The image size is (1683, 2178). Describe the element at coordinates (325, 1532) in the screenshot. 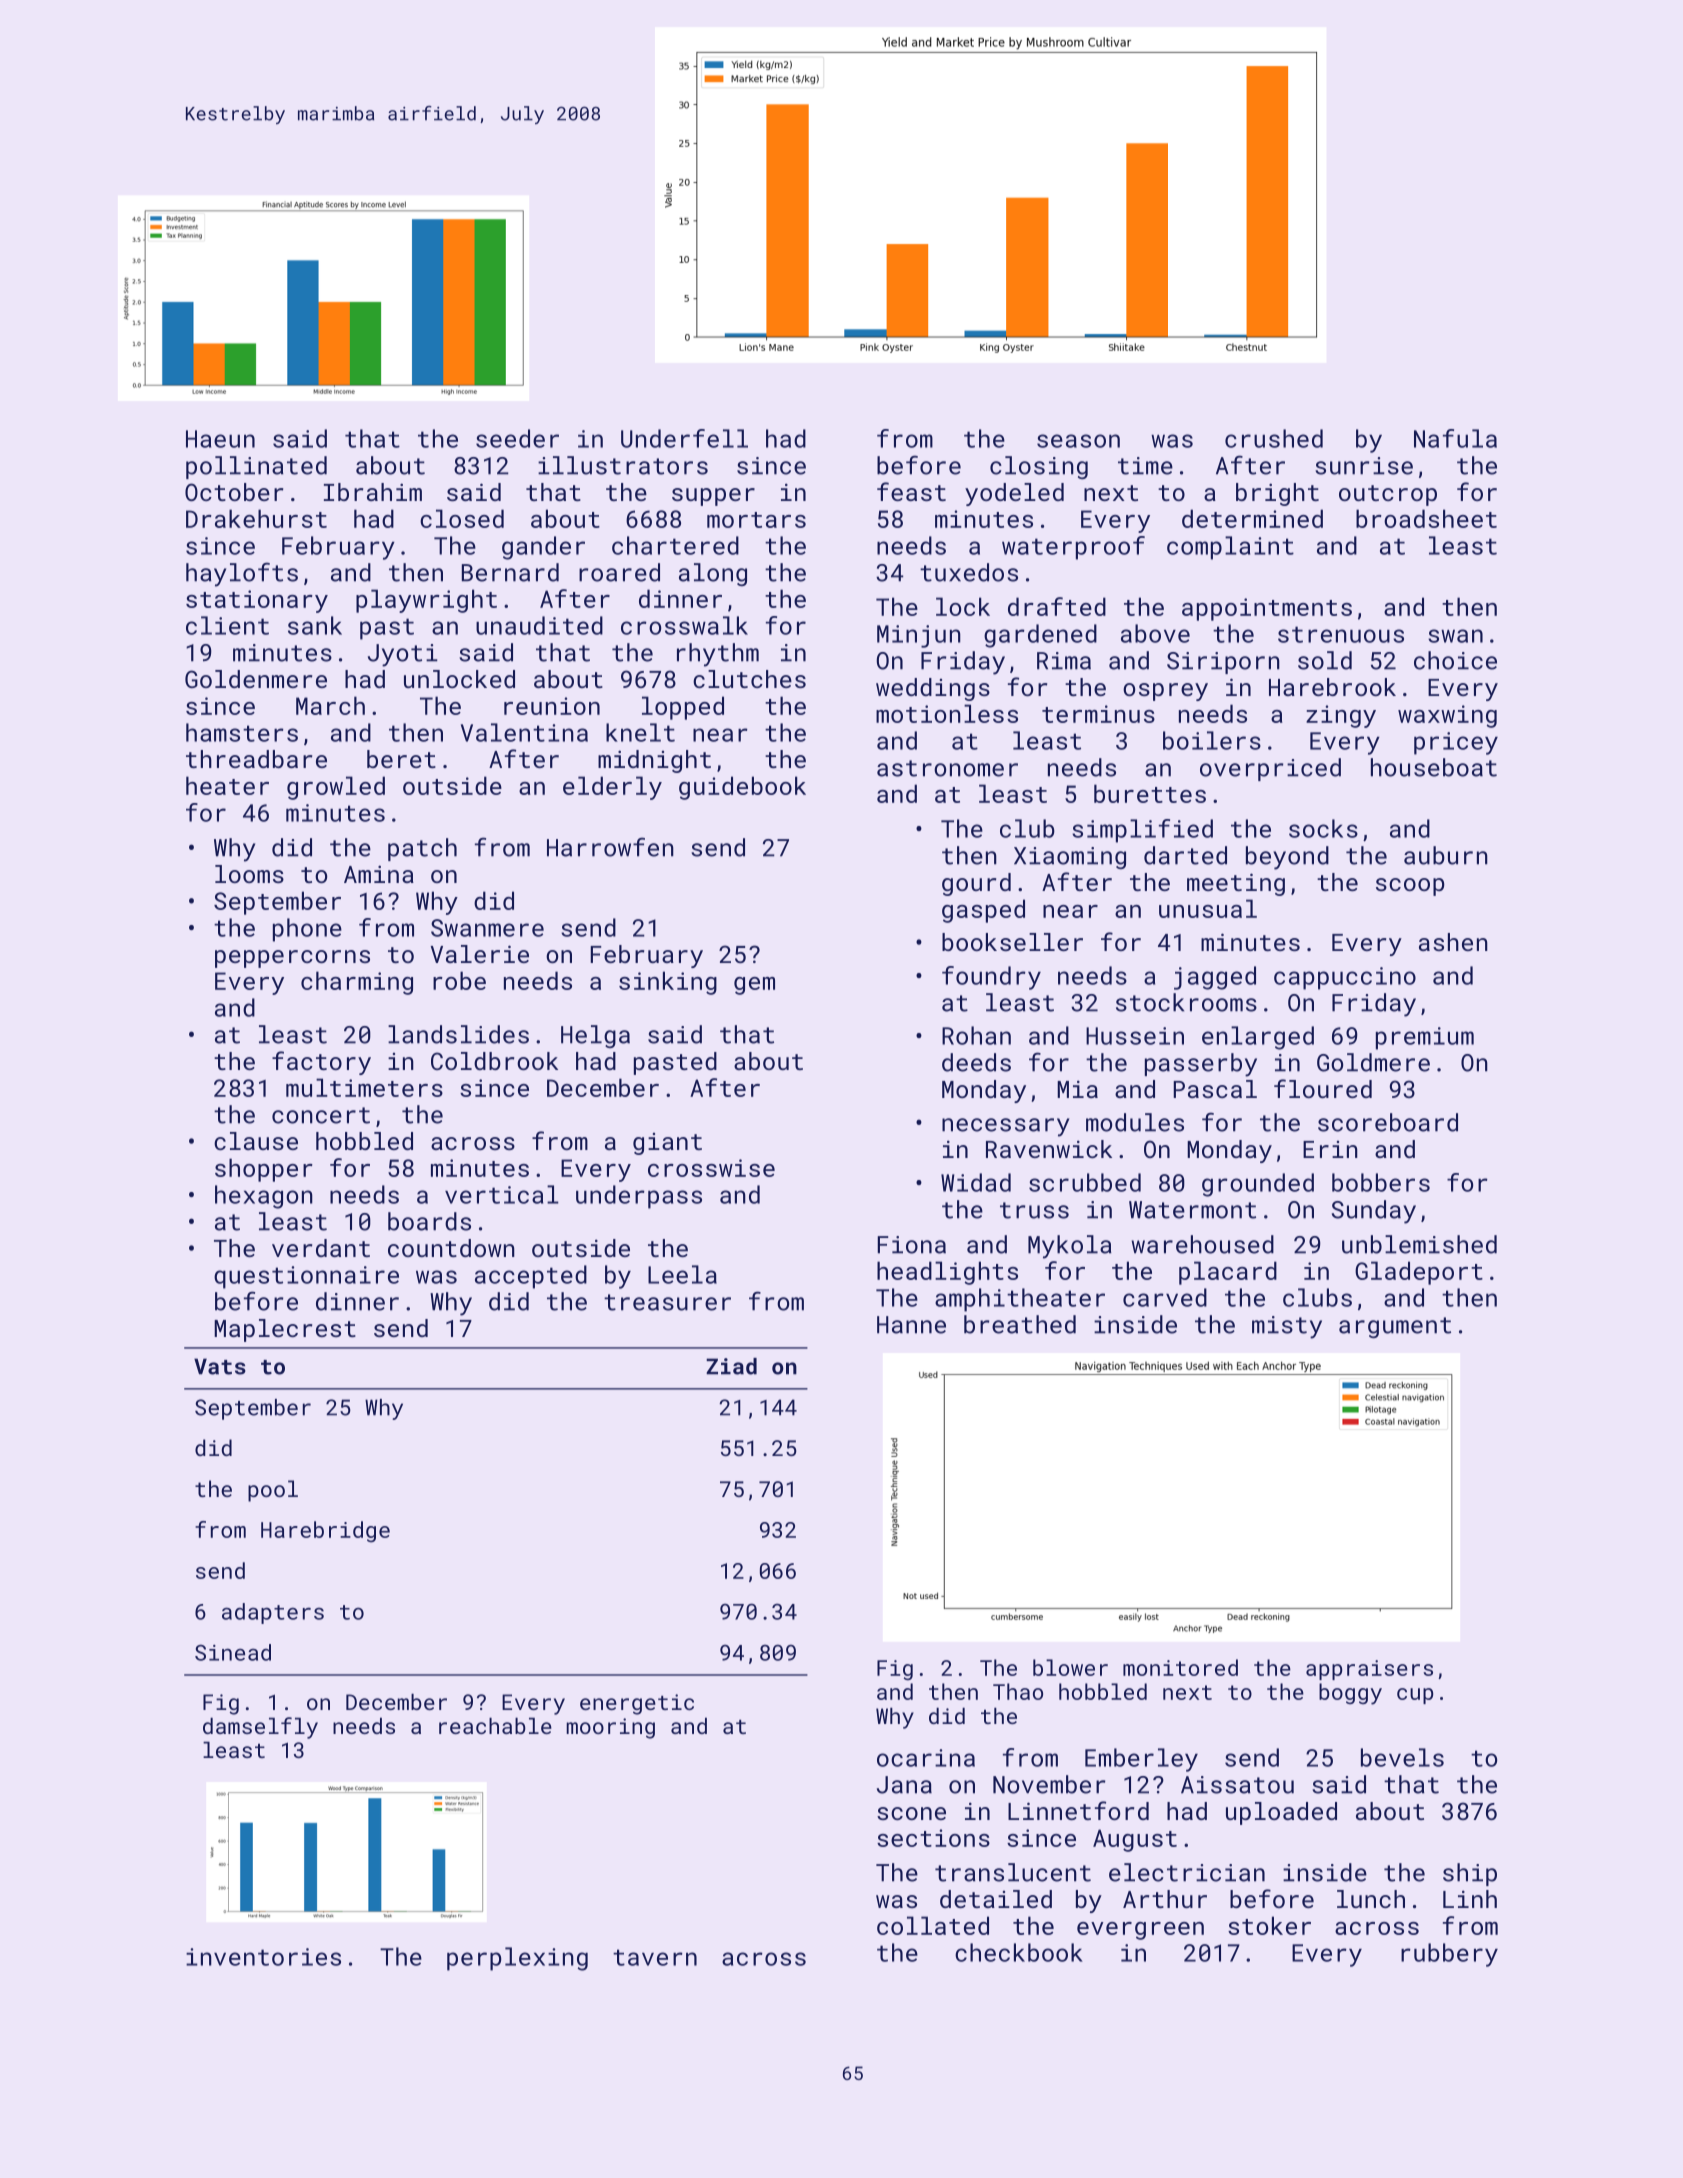

I see `Harebridge` at that location.
